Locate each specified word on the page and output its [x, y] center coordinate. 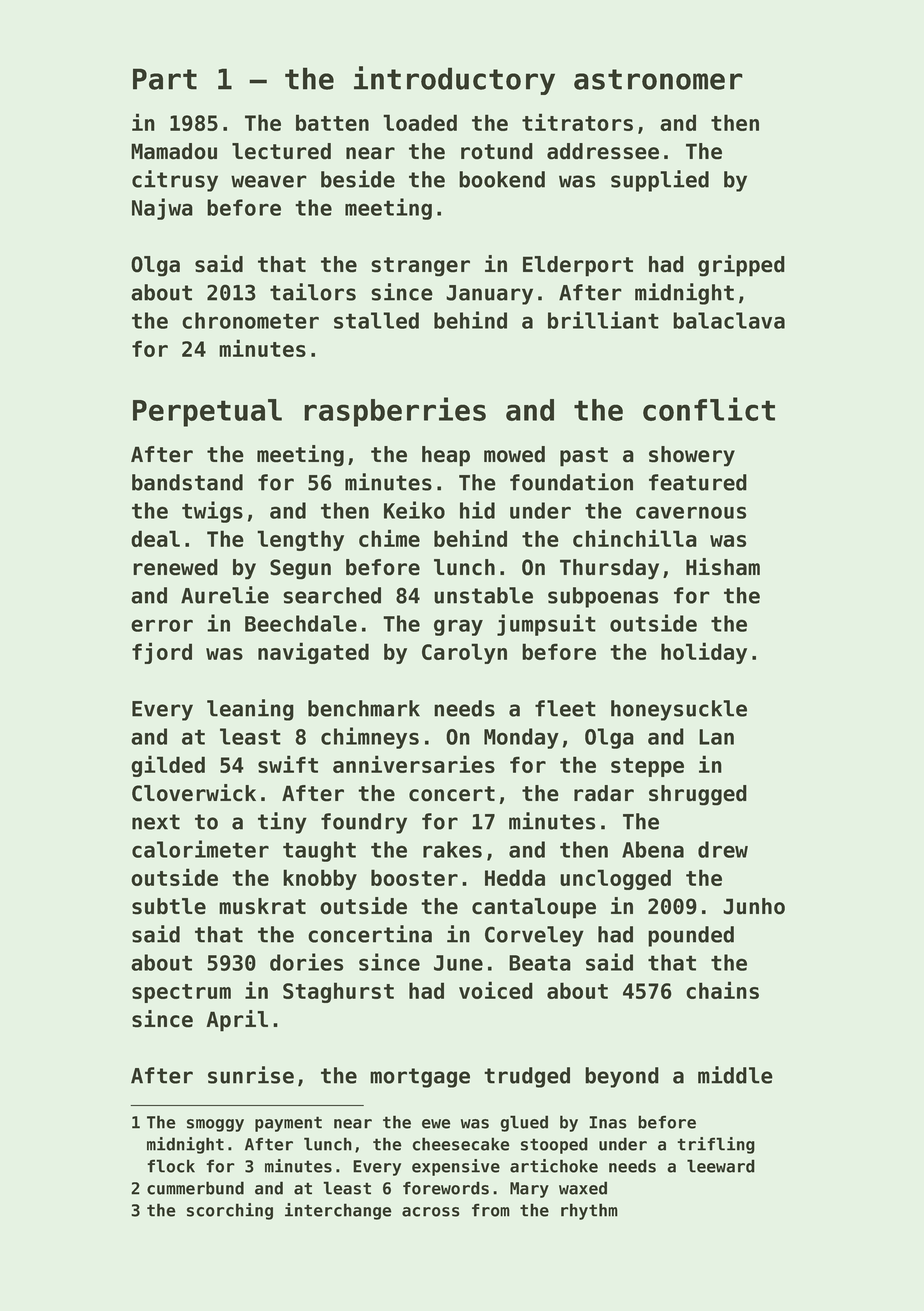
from [491, 1210]
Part [165, 79]
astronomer [658, 79]
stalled [376, 320]
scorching [230, 1211]
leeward [721, 1166]
